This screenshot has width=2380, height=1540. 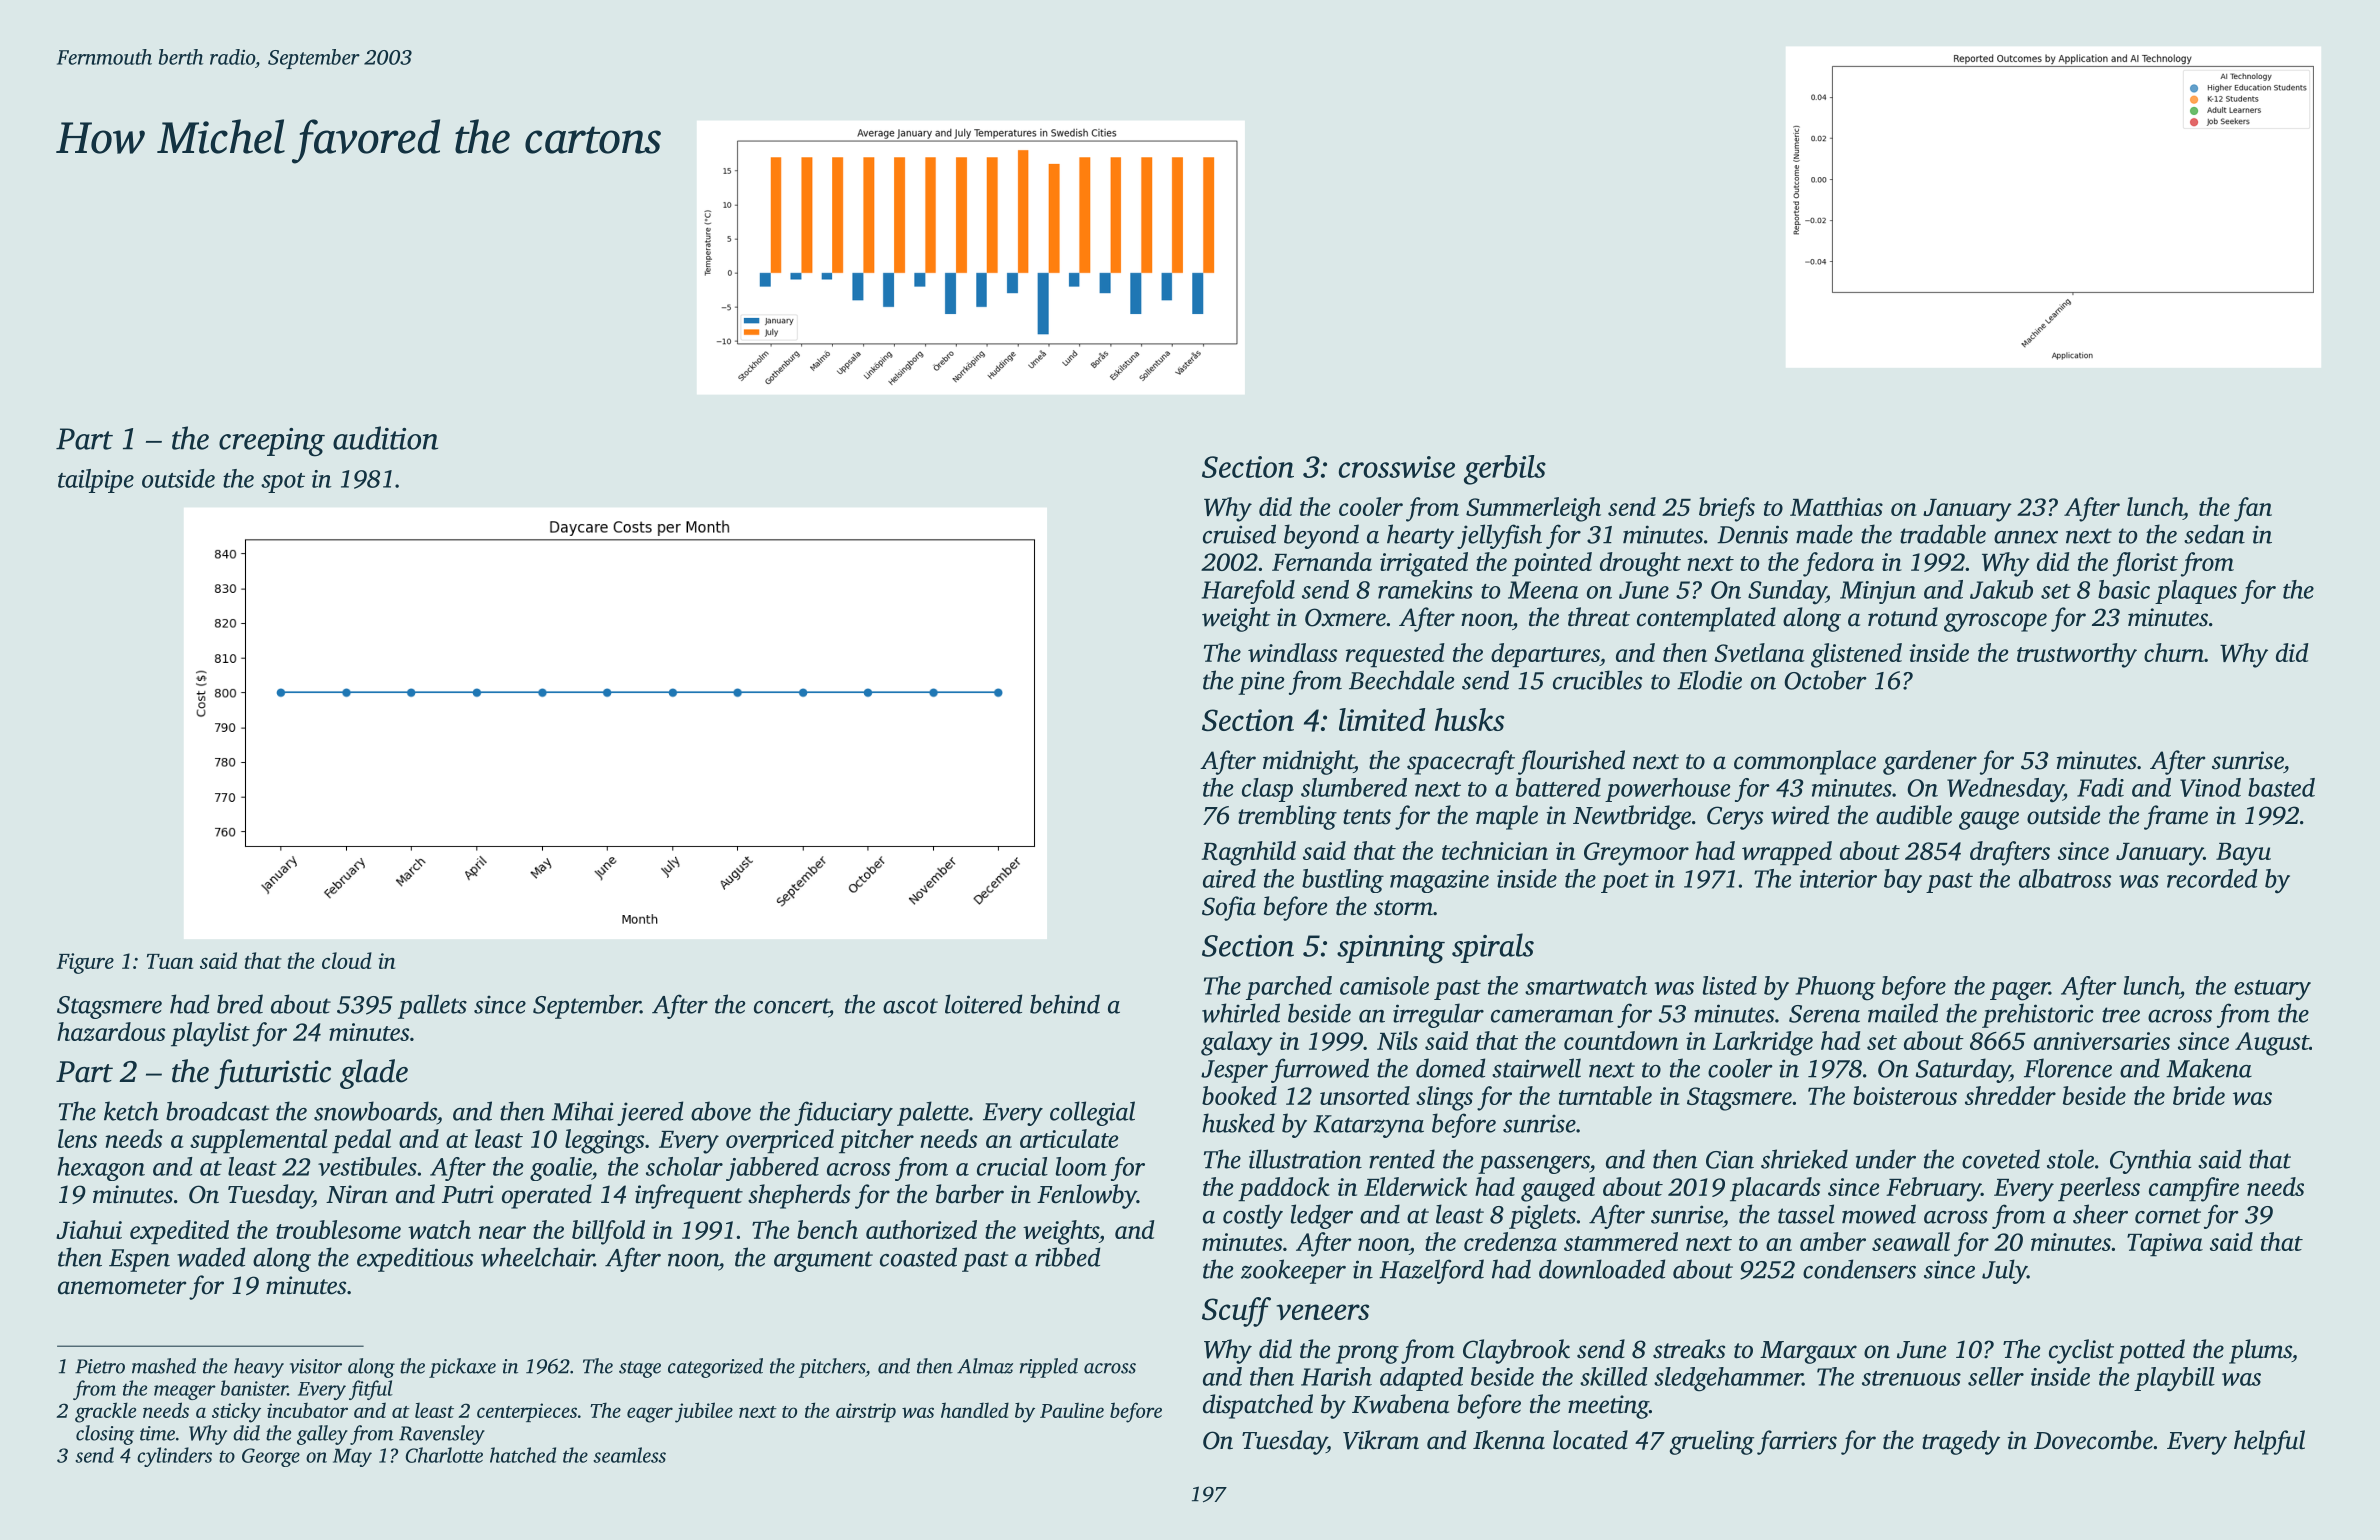 I want to click on tailpipe, so click(x=96, y=481).
